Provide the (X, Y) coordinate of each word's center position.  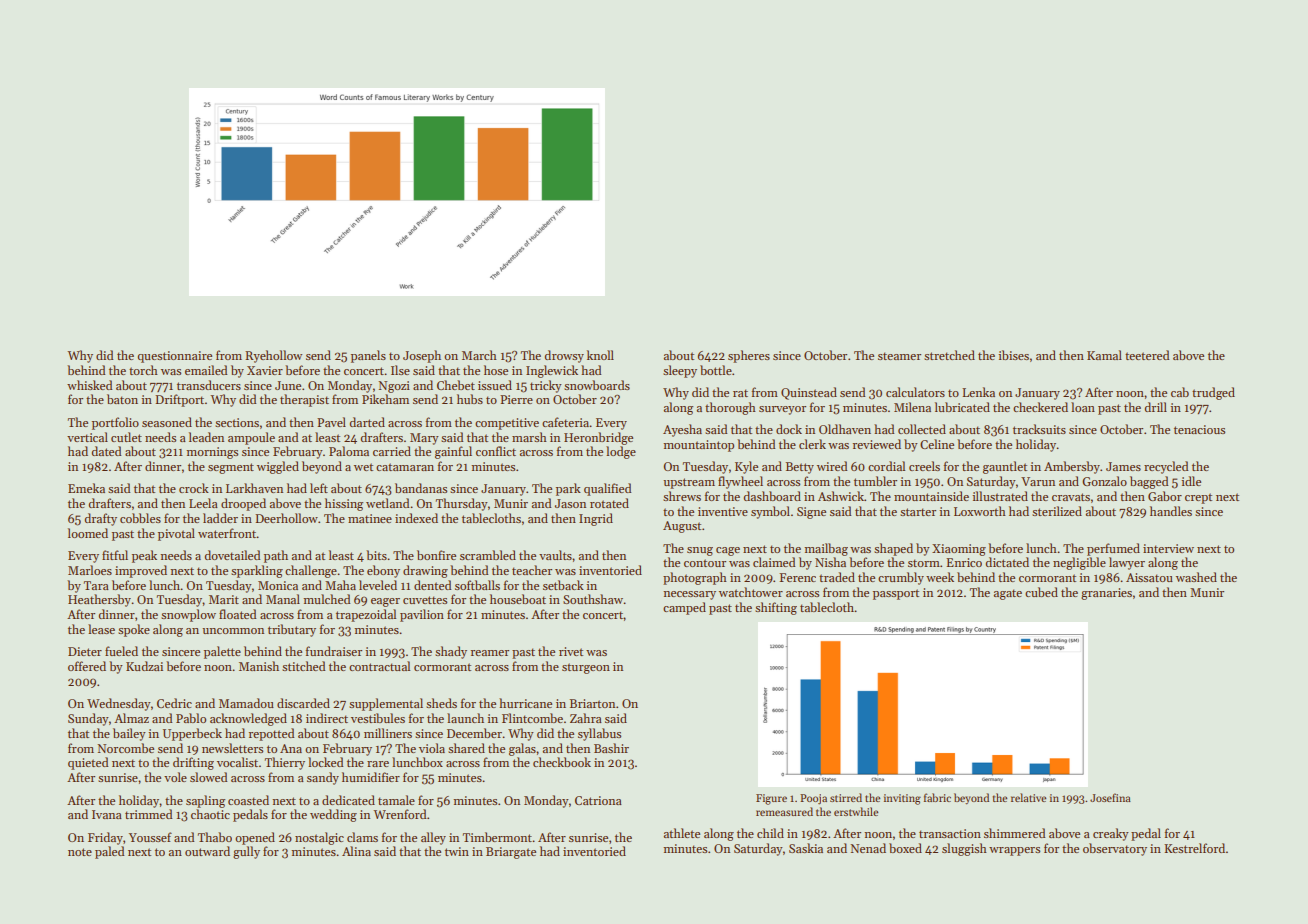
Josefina (1110, 797)
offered (87, 666)
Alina (356, 851)
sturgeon (586, 668)
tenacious (1199, 429)
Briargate (511, 853)
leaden (206, 437)
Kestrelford (1194, 848)
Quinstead (809, 393)
